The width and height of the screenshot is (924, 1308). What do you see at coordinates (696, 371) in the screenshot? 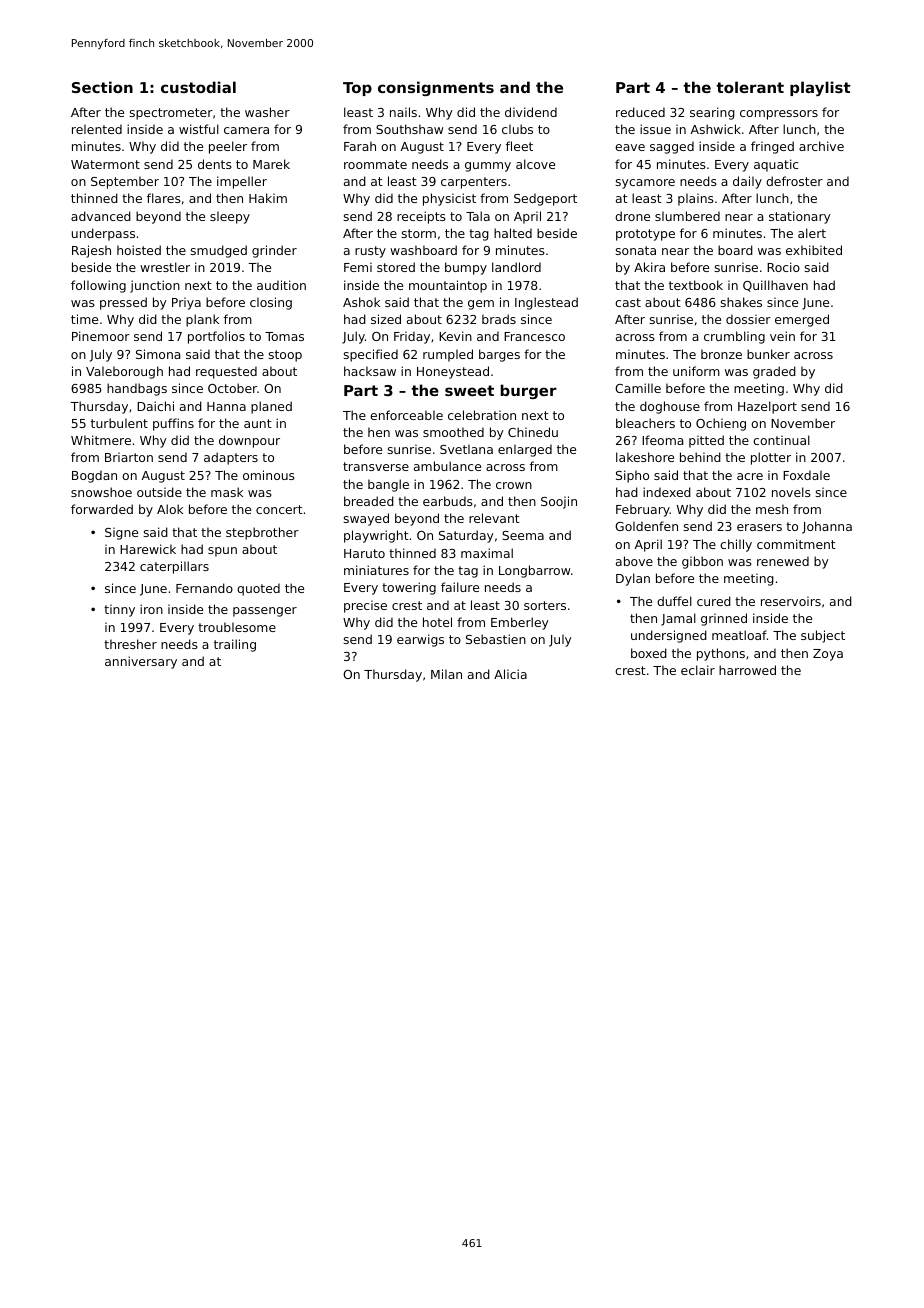
I see `uniform` at bounding box center [696, 371].
